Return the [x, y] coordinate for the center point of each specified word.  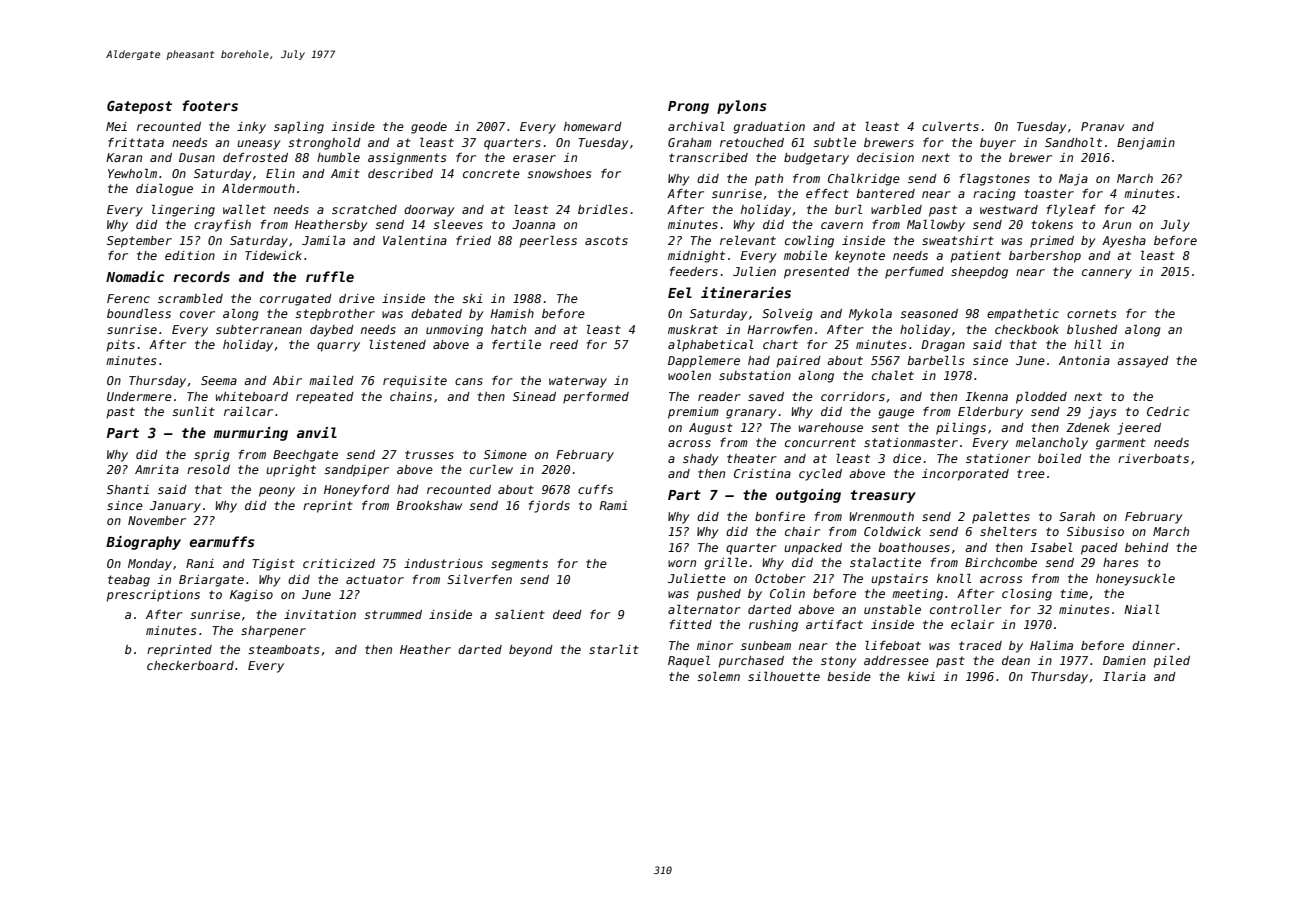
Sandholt [1073, 142]
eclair [972, 624]
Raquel [689, 662]
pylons [742, 107]
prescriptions [153, 596]
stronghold [324, 144]
